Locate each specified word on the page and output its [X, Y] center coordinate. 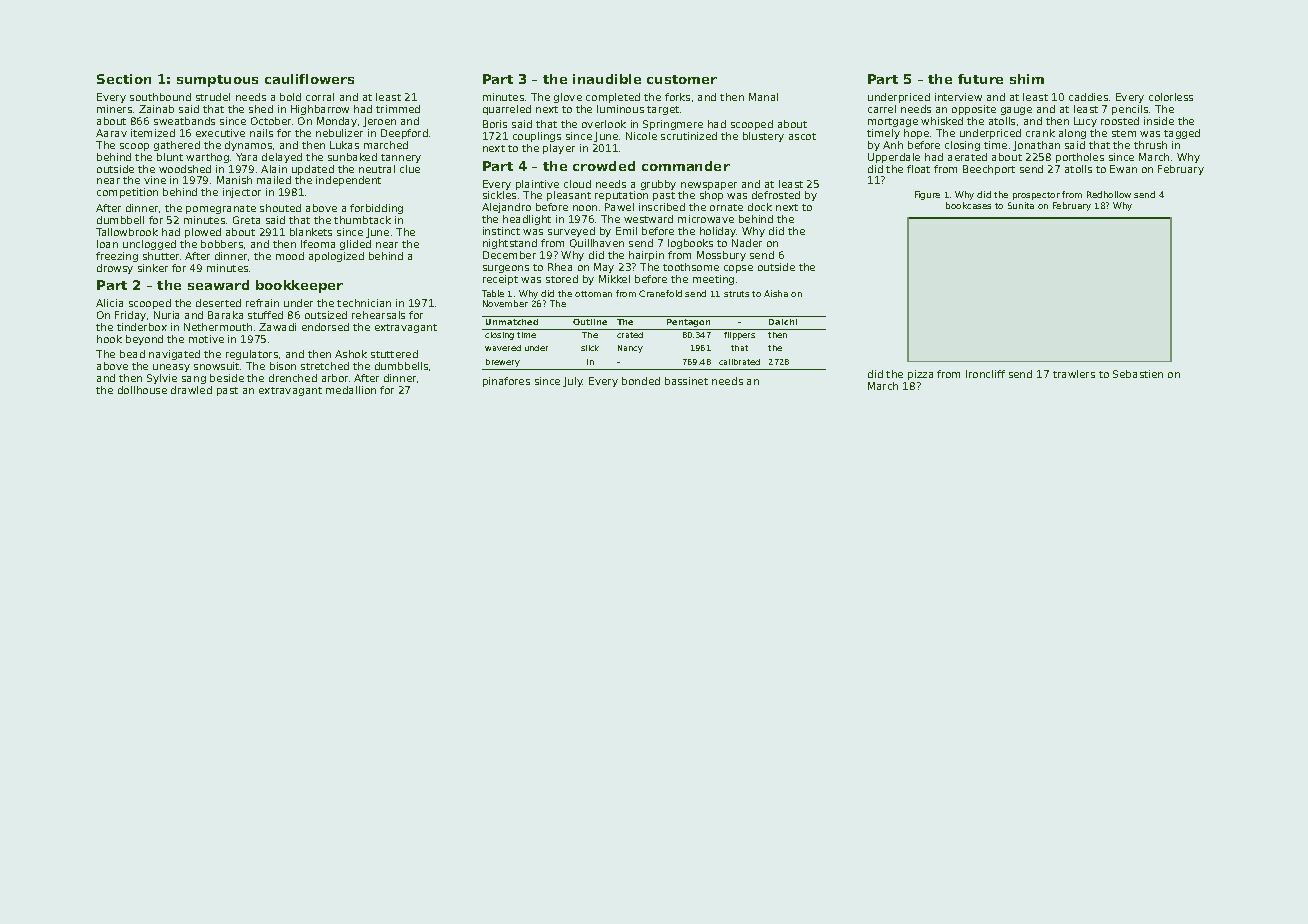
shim [1027, 79]
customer [682, 79]
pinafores [506, 382]
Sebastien [1138, 374]
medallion [351, 390]
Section [124, 79]
